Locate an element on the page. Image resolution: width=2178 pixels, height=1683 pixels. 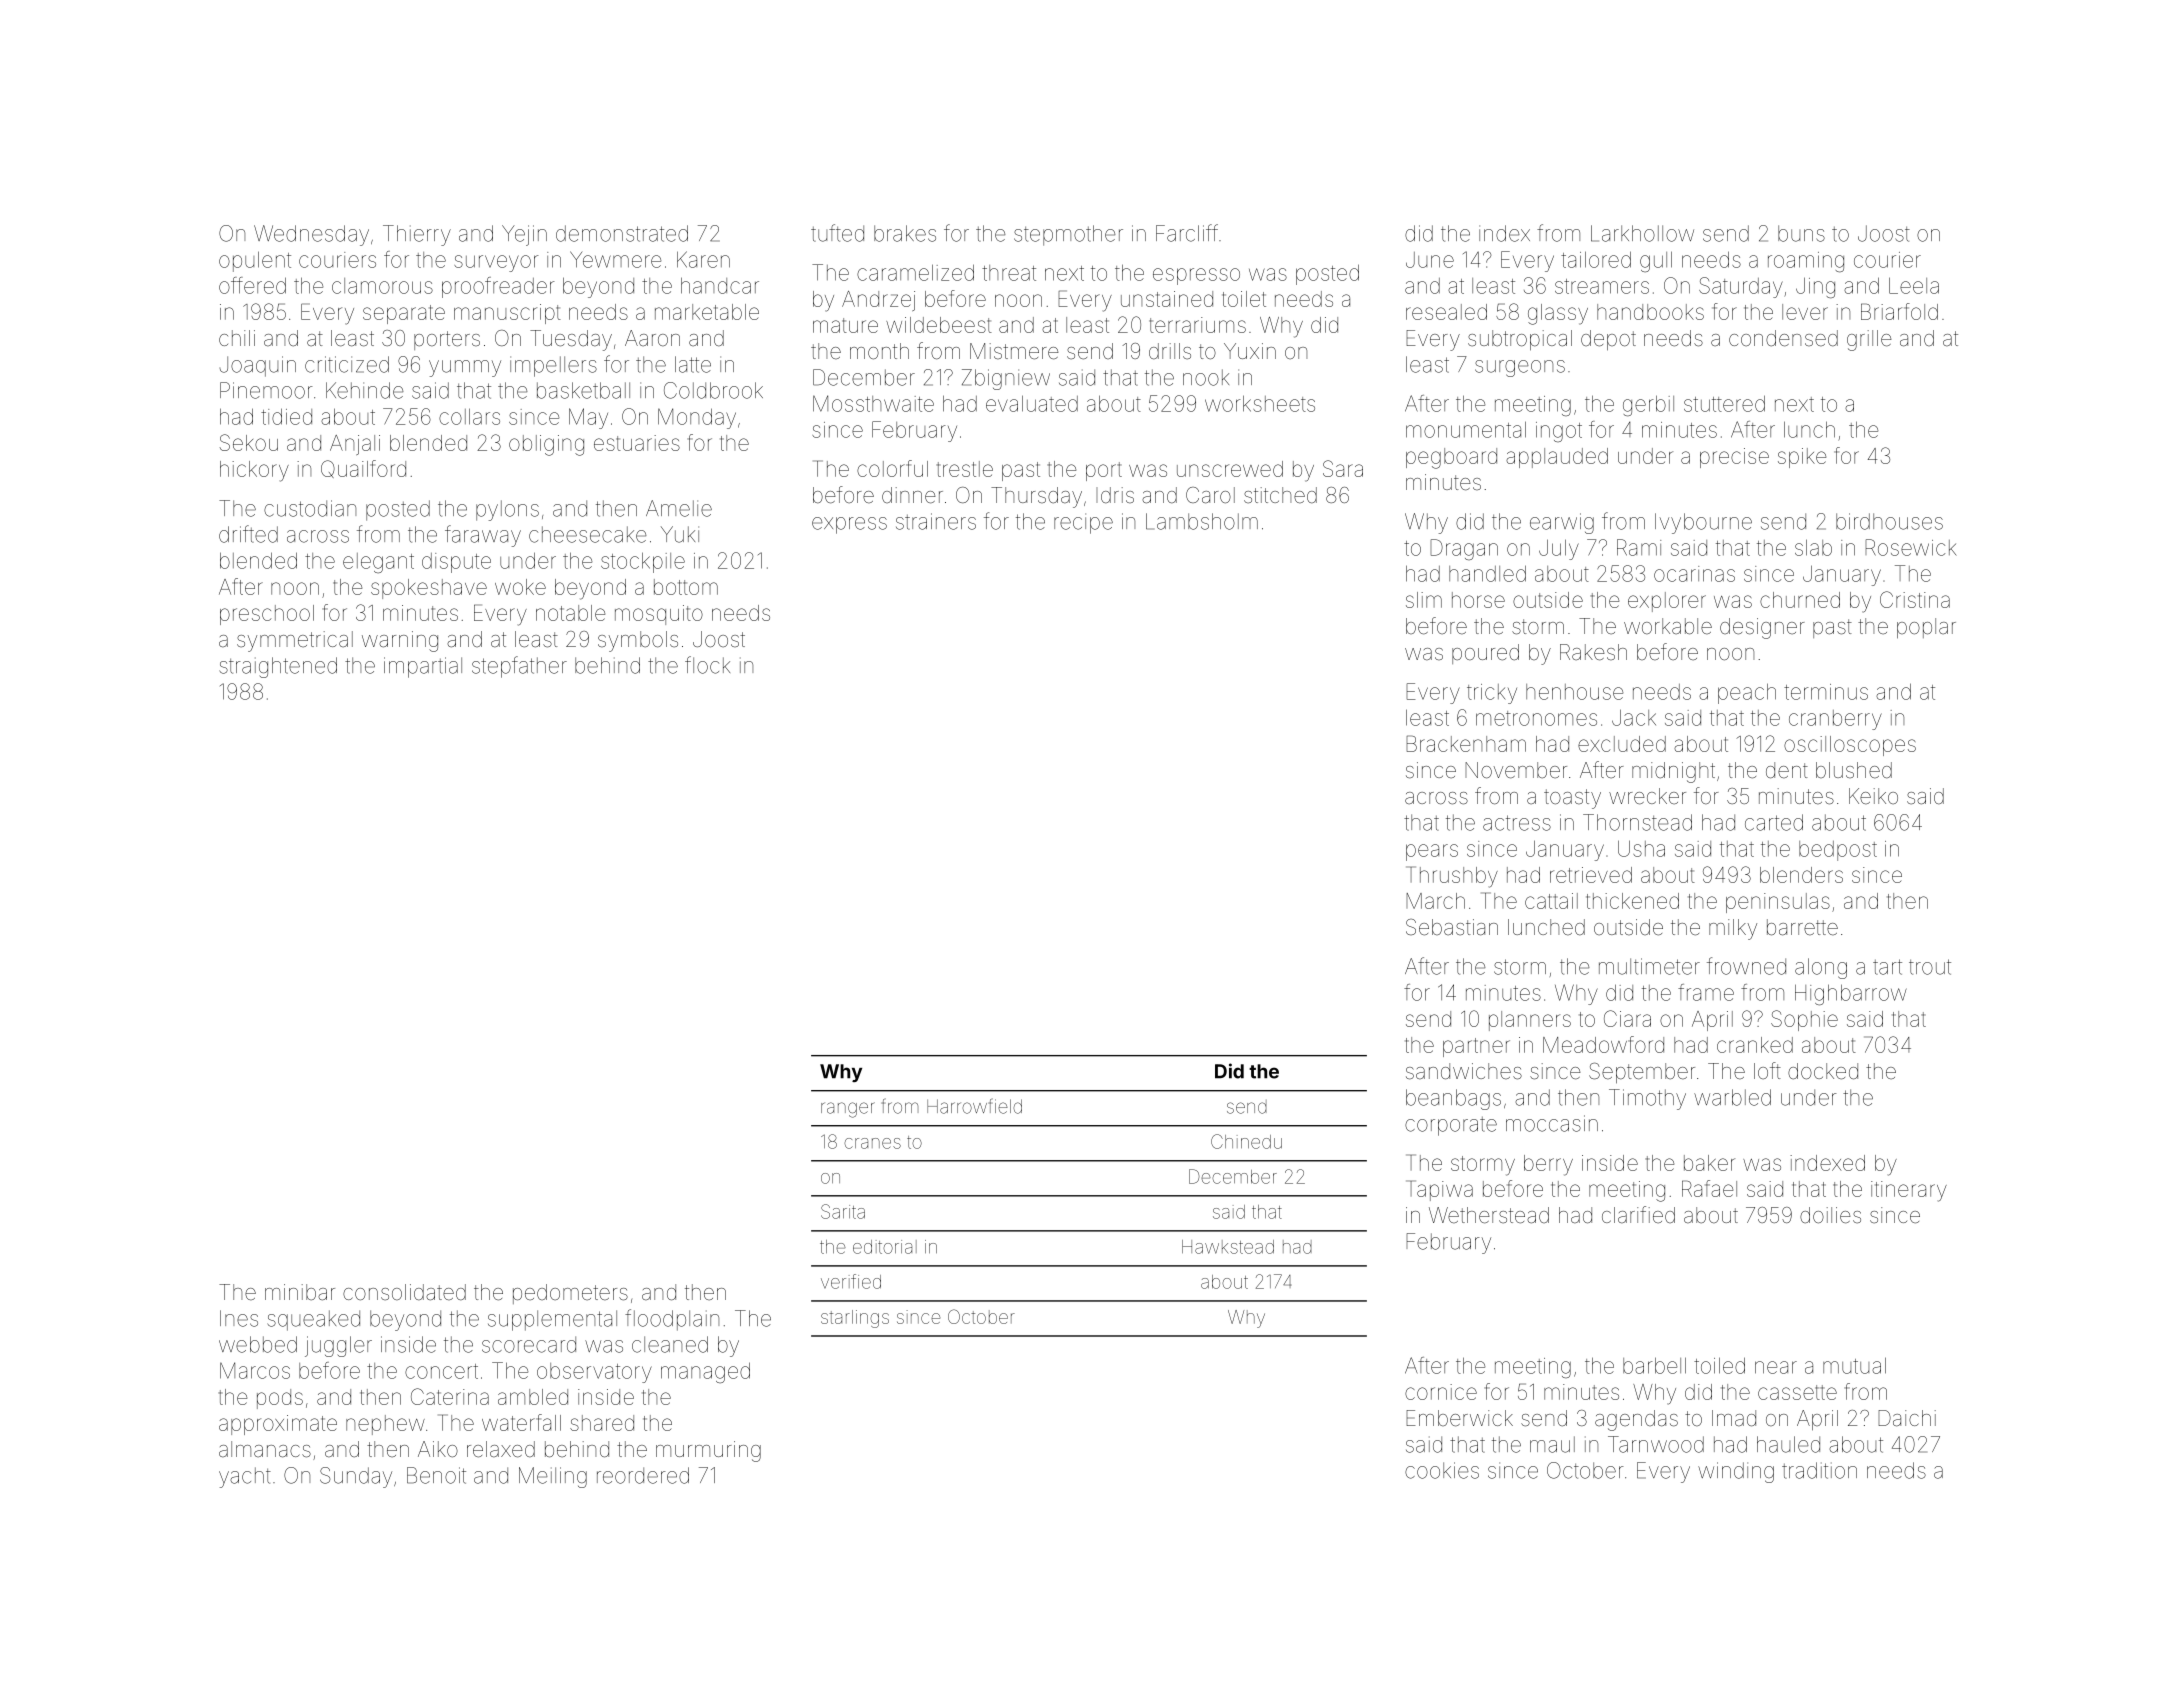
cornice is located at coordinates (1441, 1392).
